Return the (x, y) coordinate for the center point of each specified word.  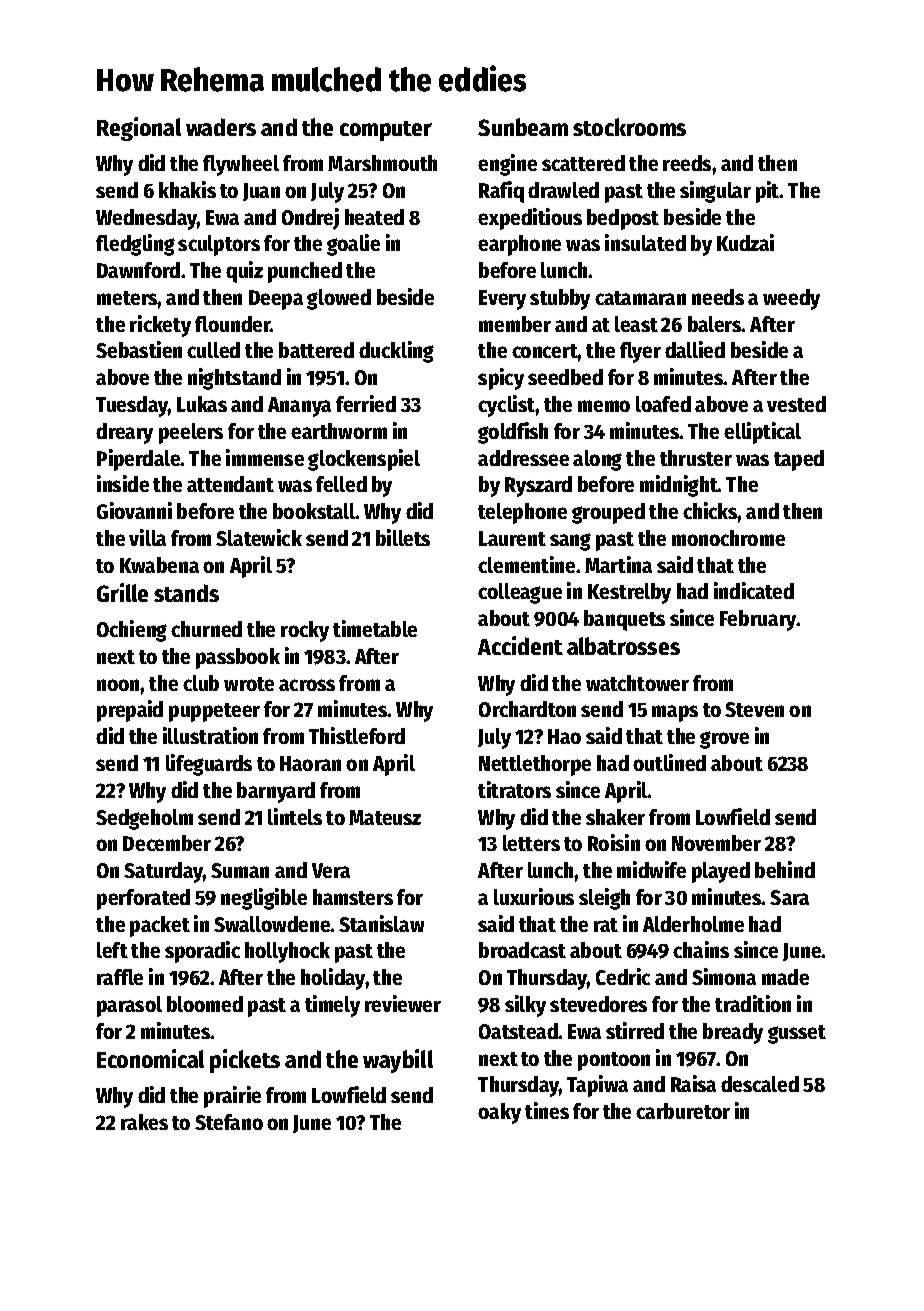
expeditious (530, 219)
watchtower (637, 683)
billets (403, 537)
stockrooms (629, 127)
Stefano (229, 1122)
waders (221, 127)
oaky (499, 1113)
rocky (305, 631)
